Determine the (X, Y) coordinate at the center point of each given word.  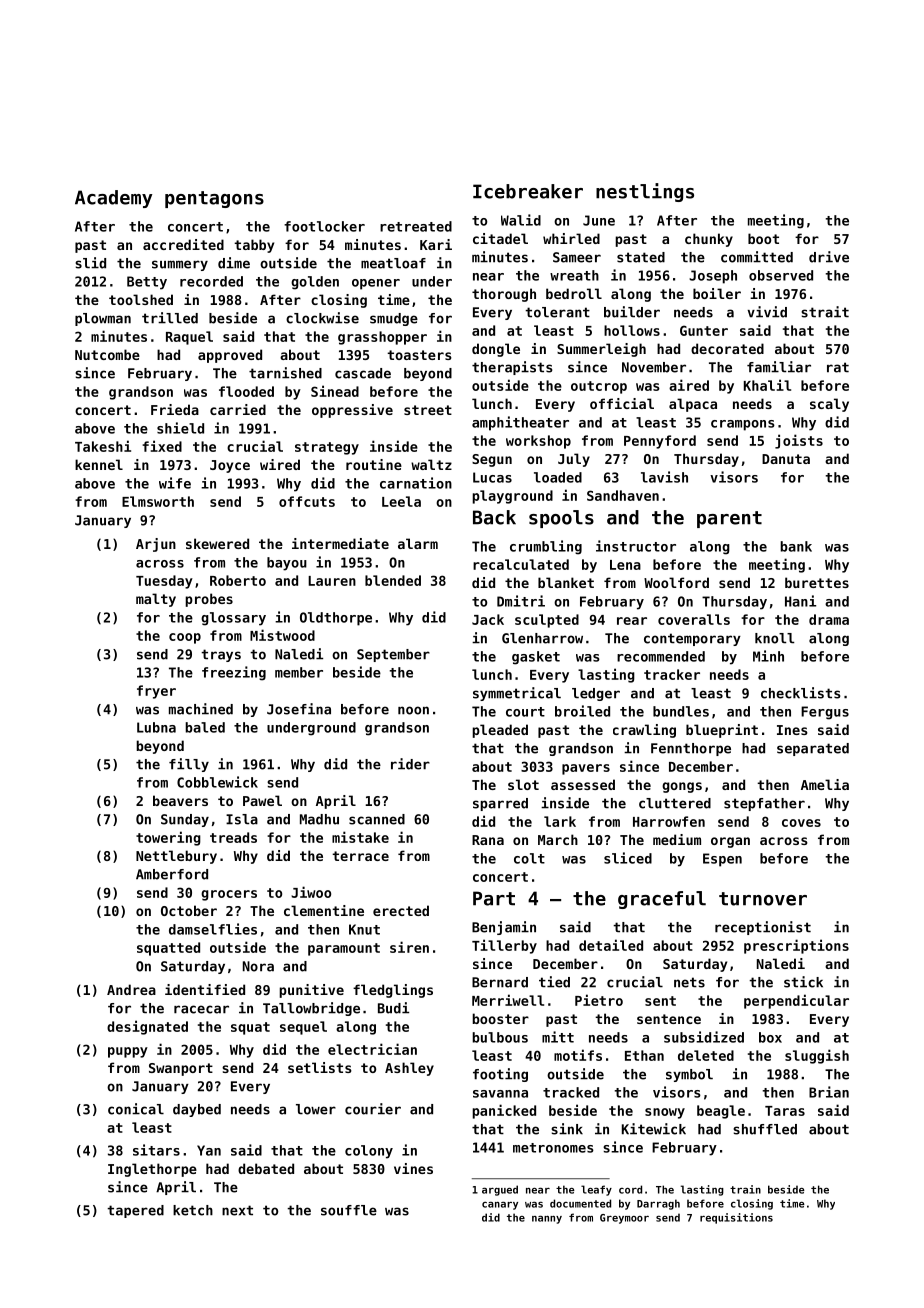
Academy (113, 199)
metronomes (553, 1148)
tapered (135, 1211)
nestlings (645, 192)
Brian (829, 1092)
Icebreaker (528, 191)
